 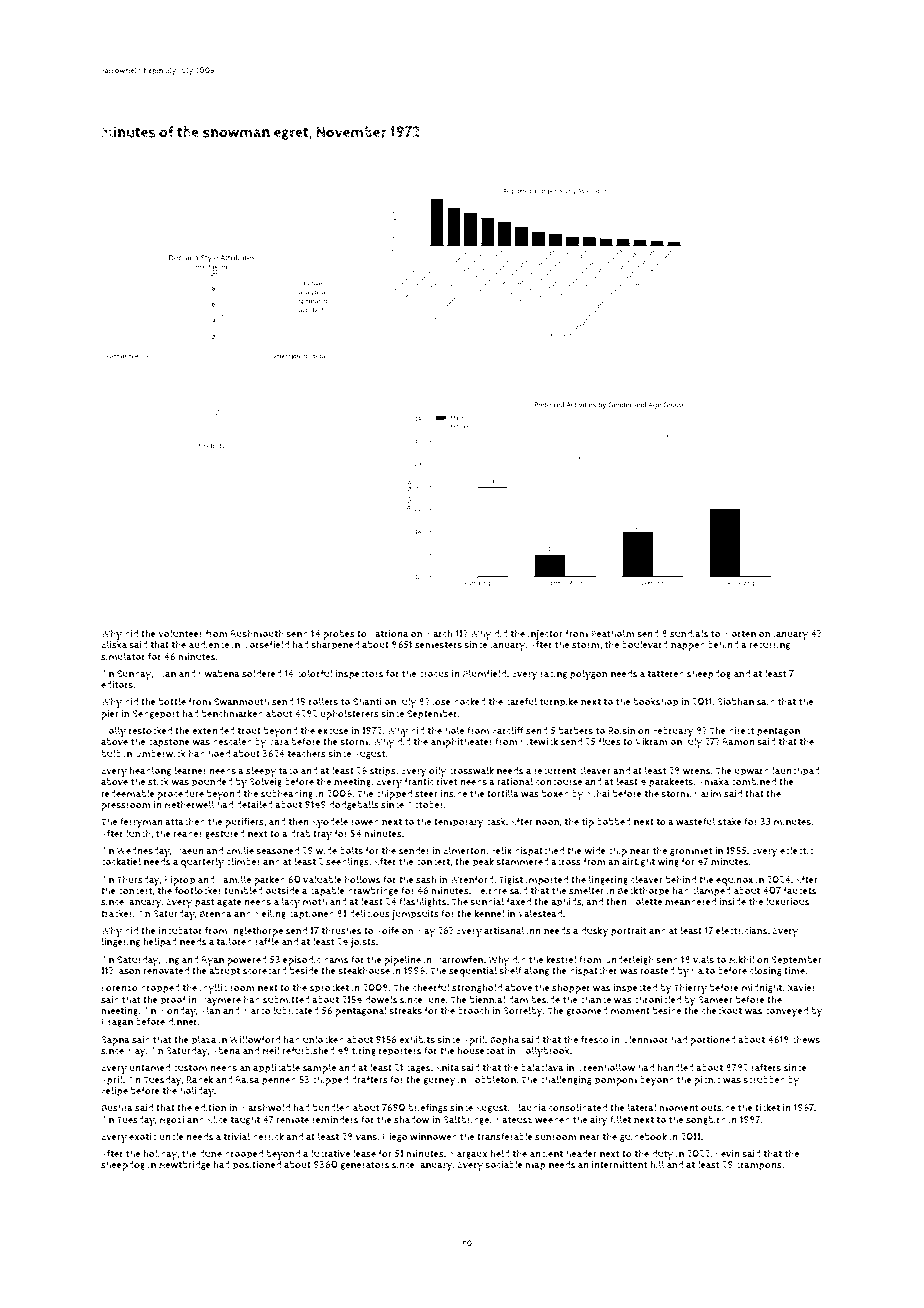 What do you see at coordinates (806, 1039) in the image?
I see `chews` at bounding box center [806, 1039].
